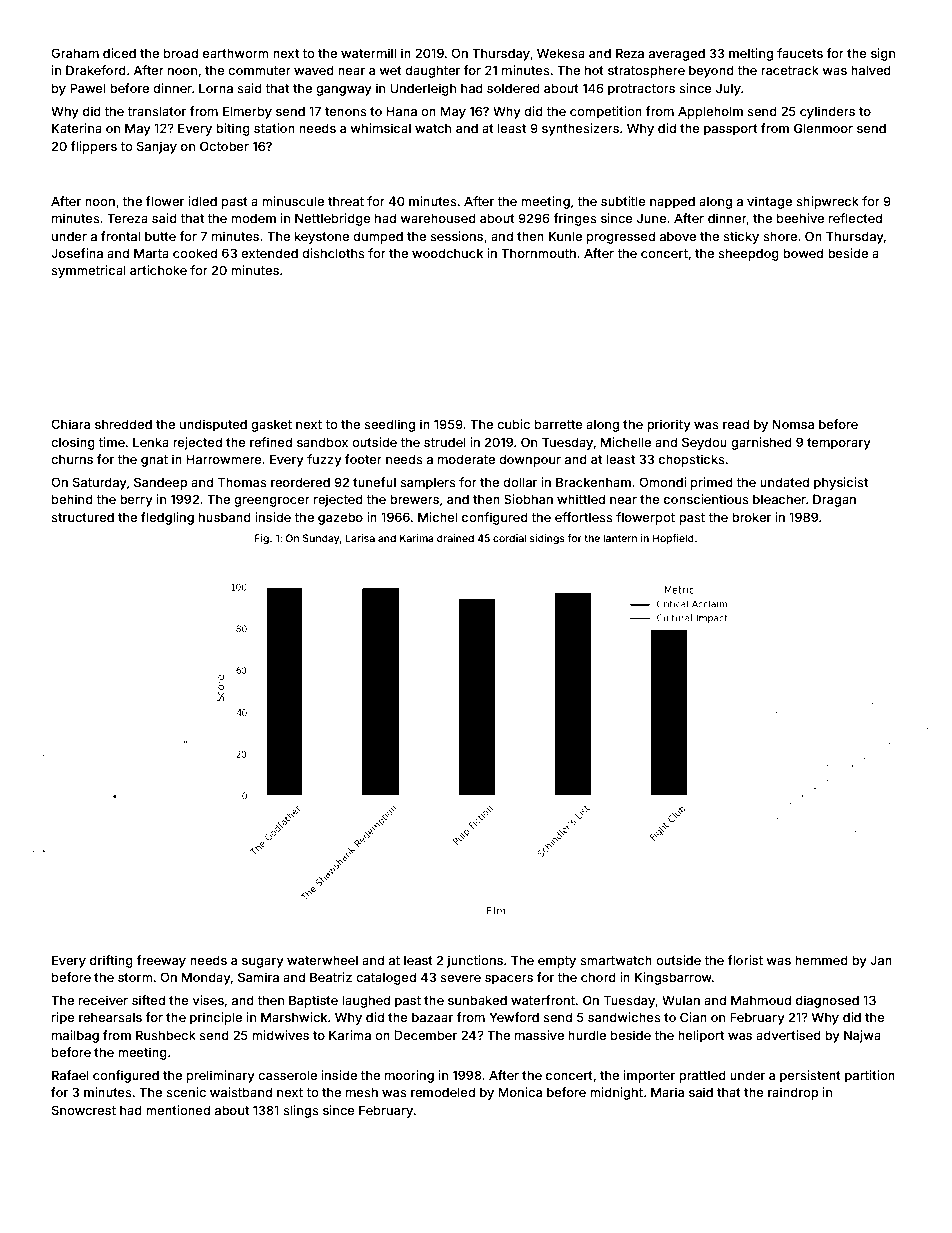 Image resolution: width=952 pixels, height=1233 pixels. Describe the element at coordinates (559, 424) in the image. I see `barrette` at that location.
